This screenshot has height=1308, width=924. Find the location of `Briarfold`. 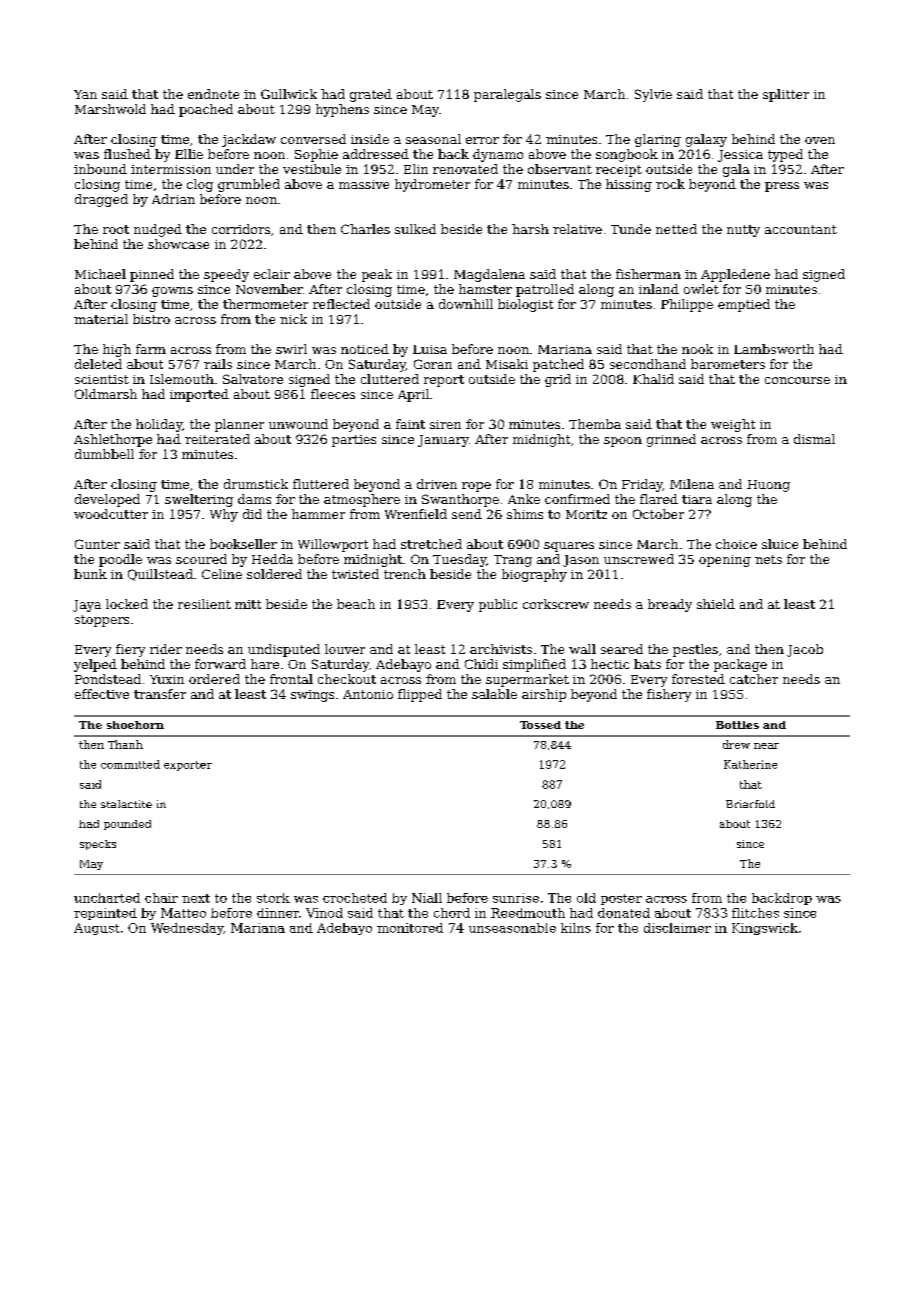

Briarfold is located at coordinates (750, 804).
